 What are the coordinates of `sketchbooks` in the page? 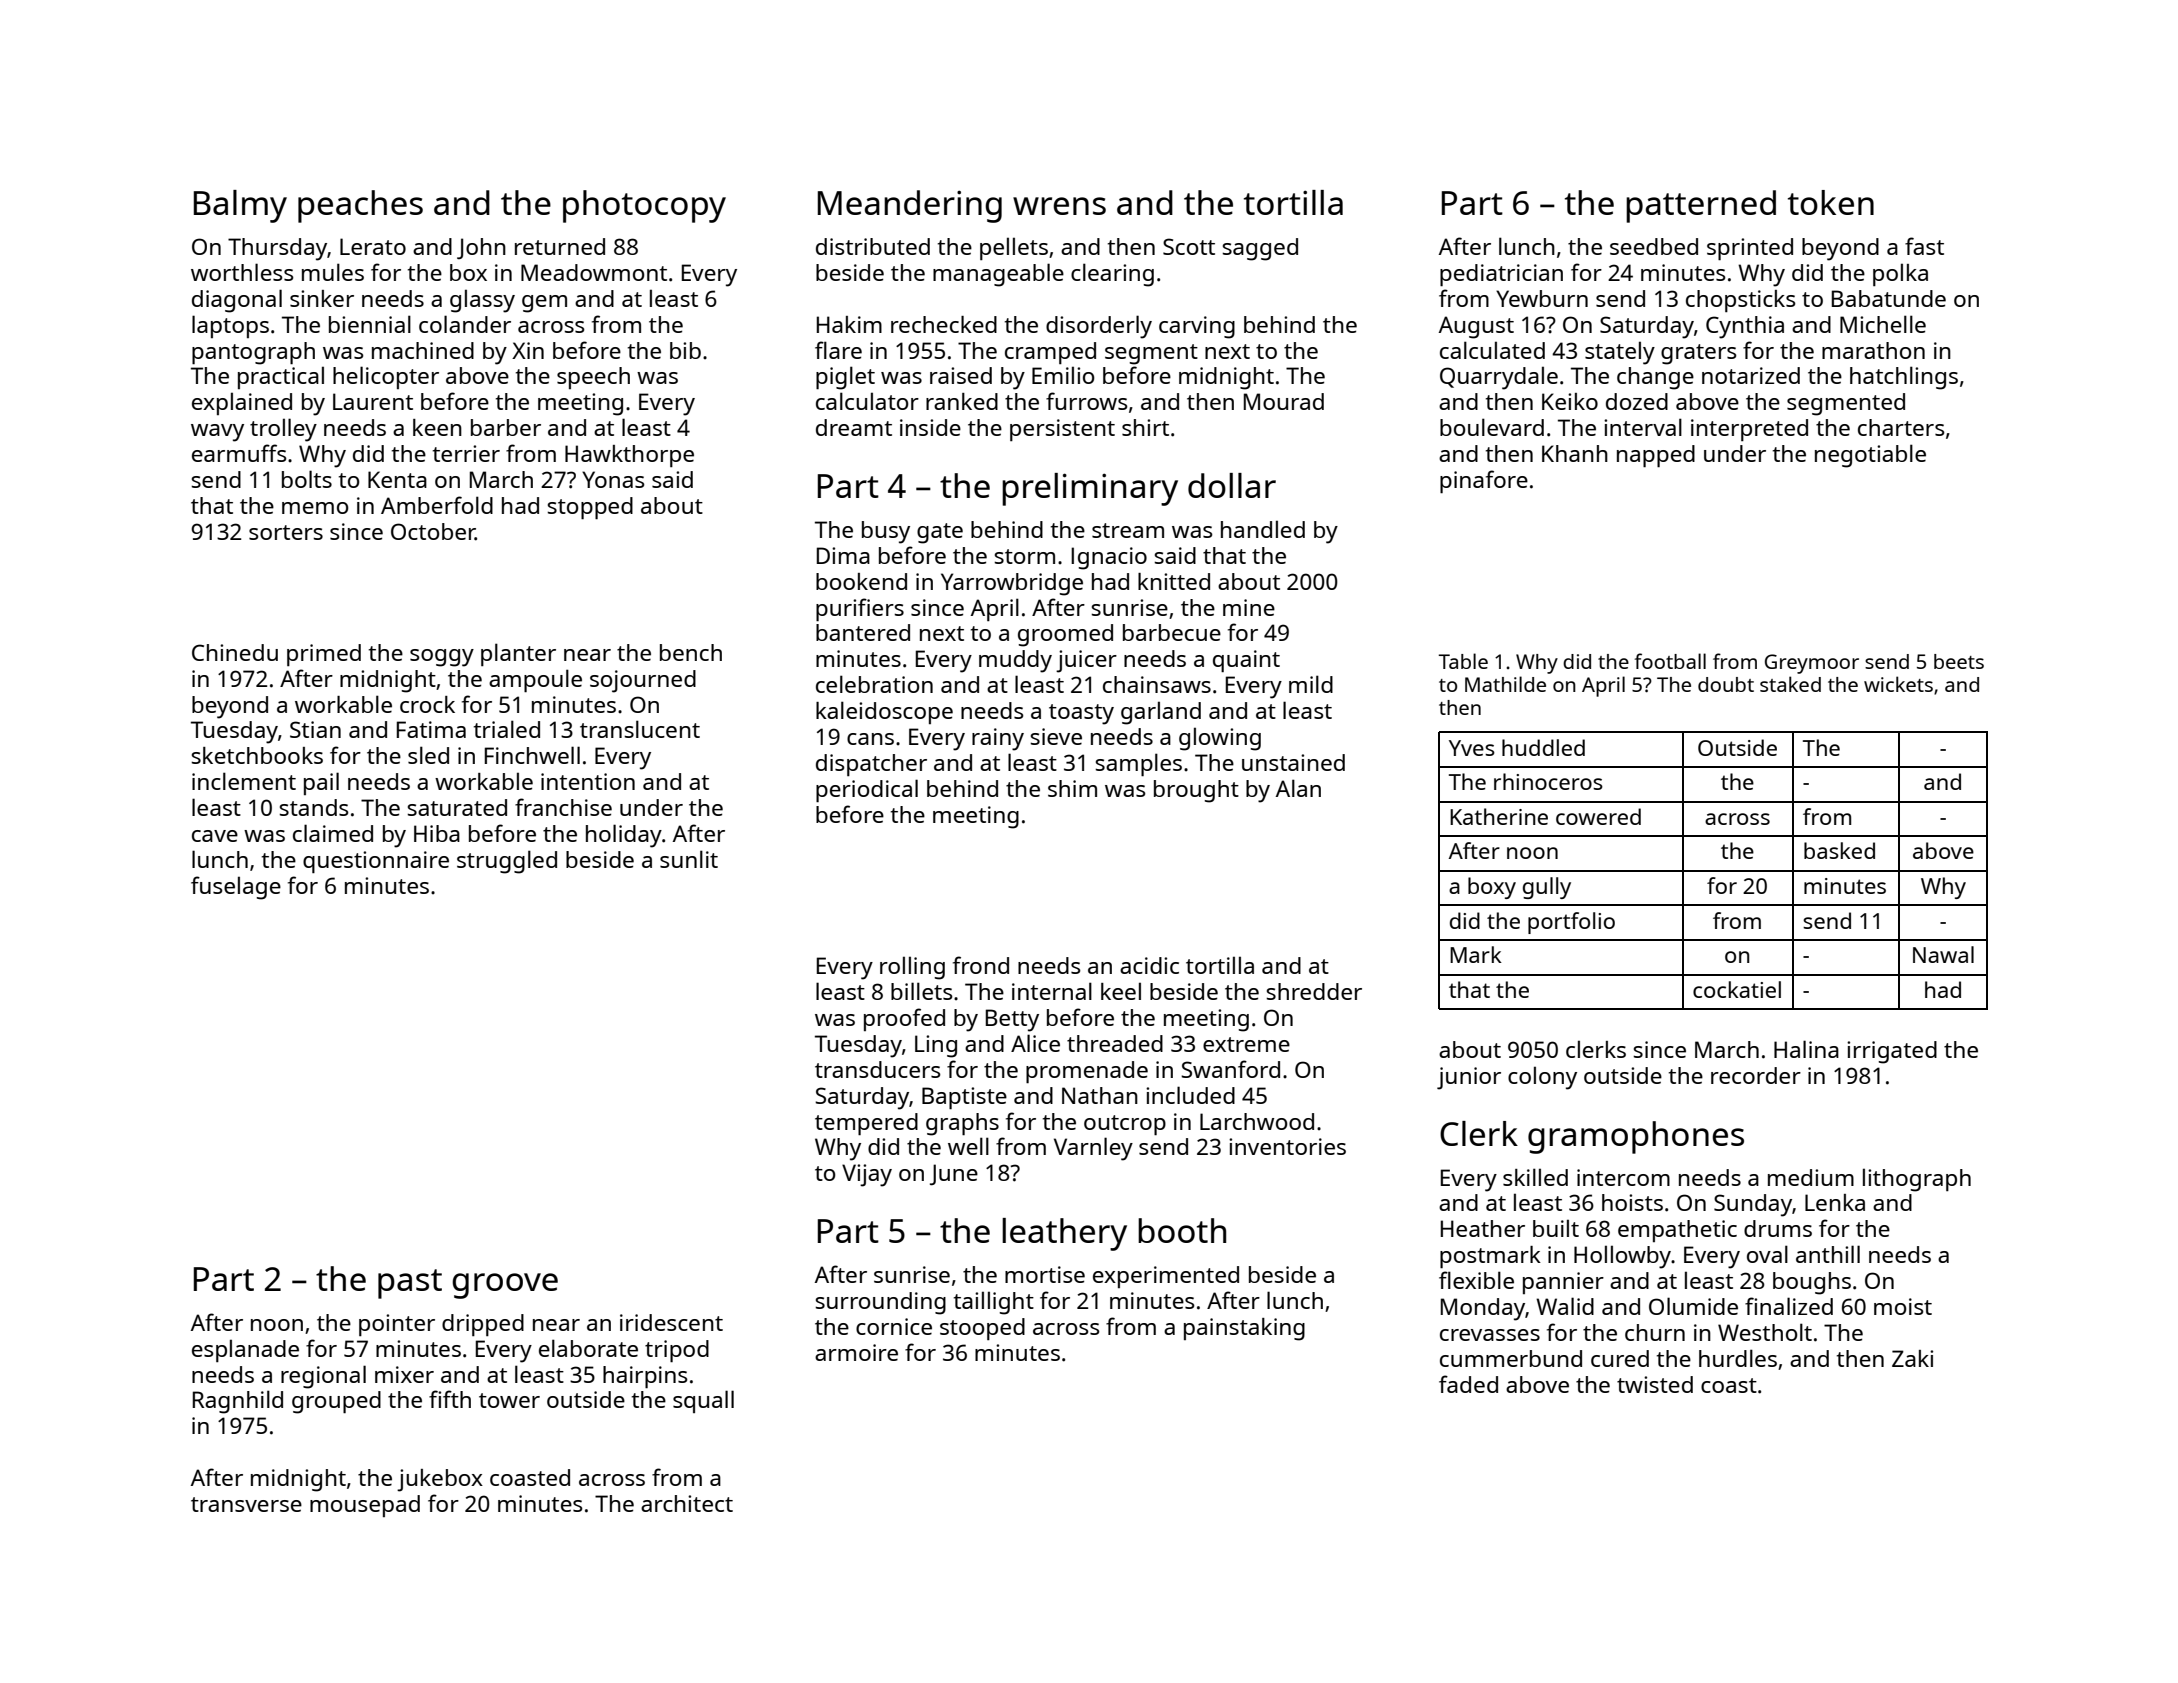 It's located at (257, 755).
